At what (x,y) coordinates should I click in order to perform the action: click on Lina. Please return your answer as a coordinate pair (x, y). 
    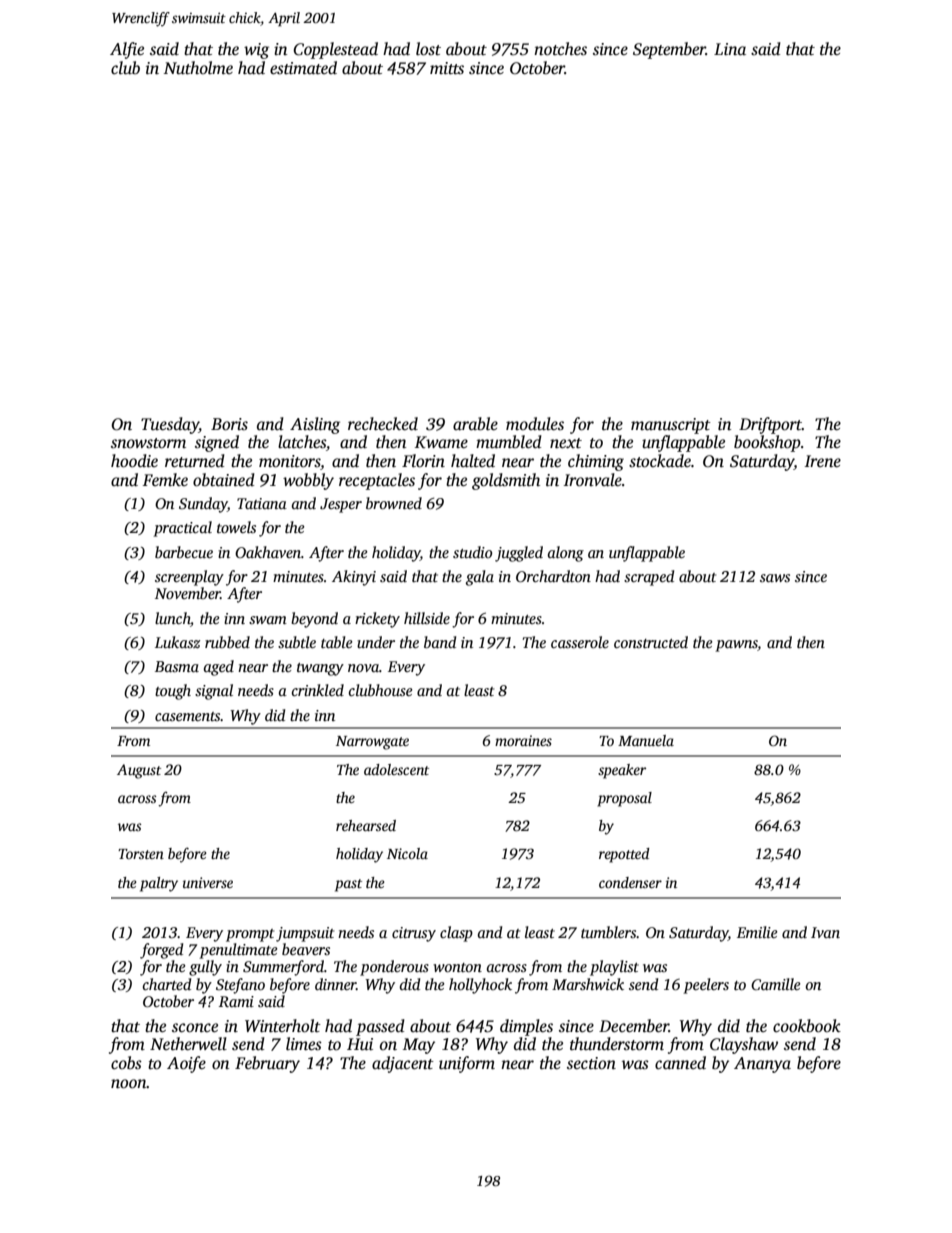
    Looking at the image, I should click on (730, 49).
